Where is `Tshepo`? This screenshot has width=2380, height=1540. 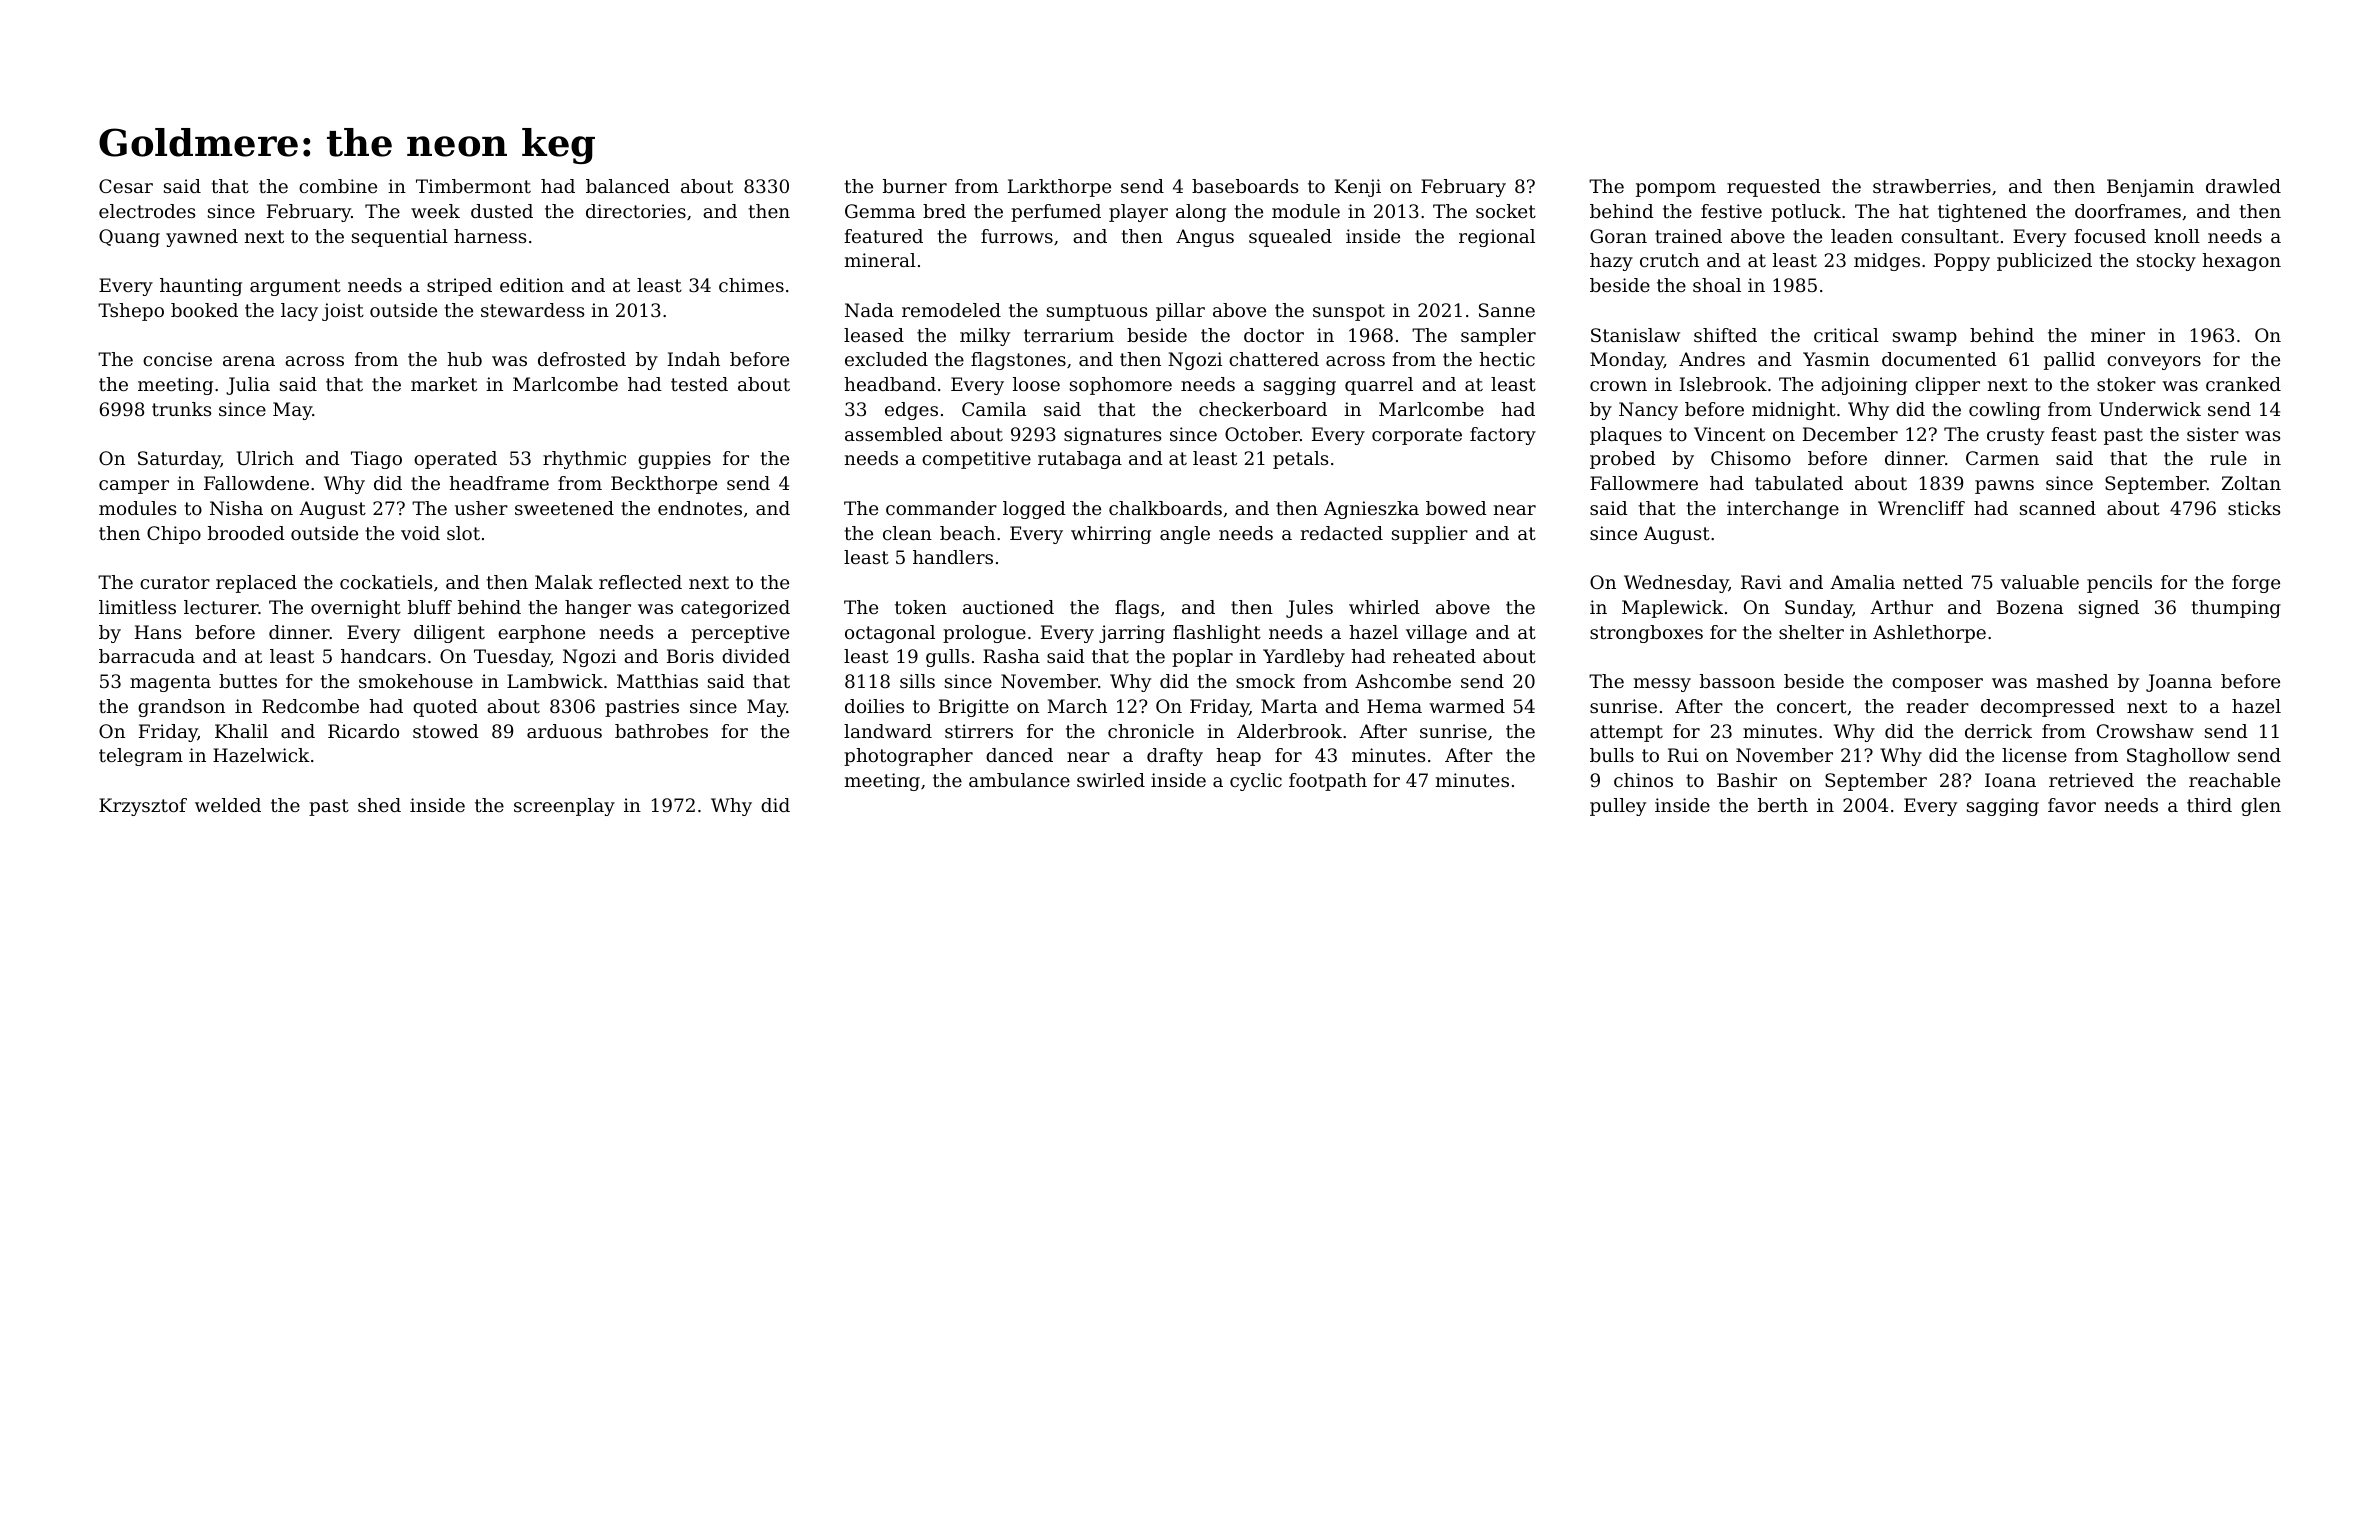 Tshepo is located at coordinates (131, 312).
